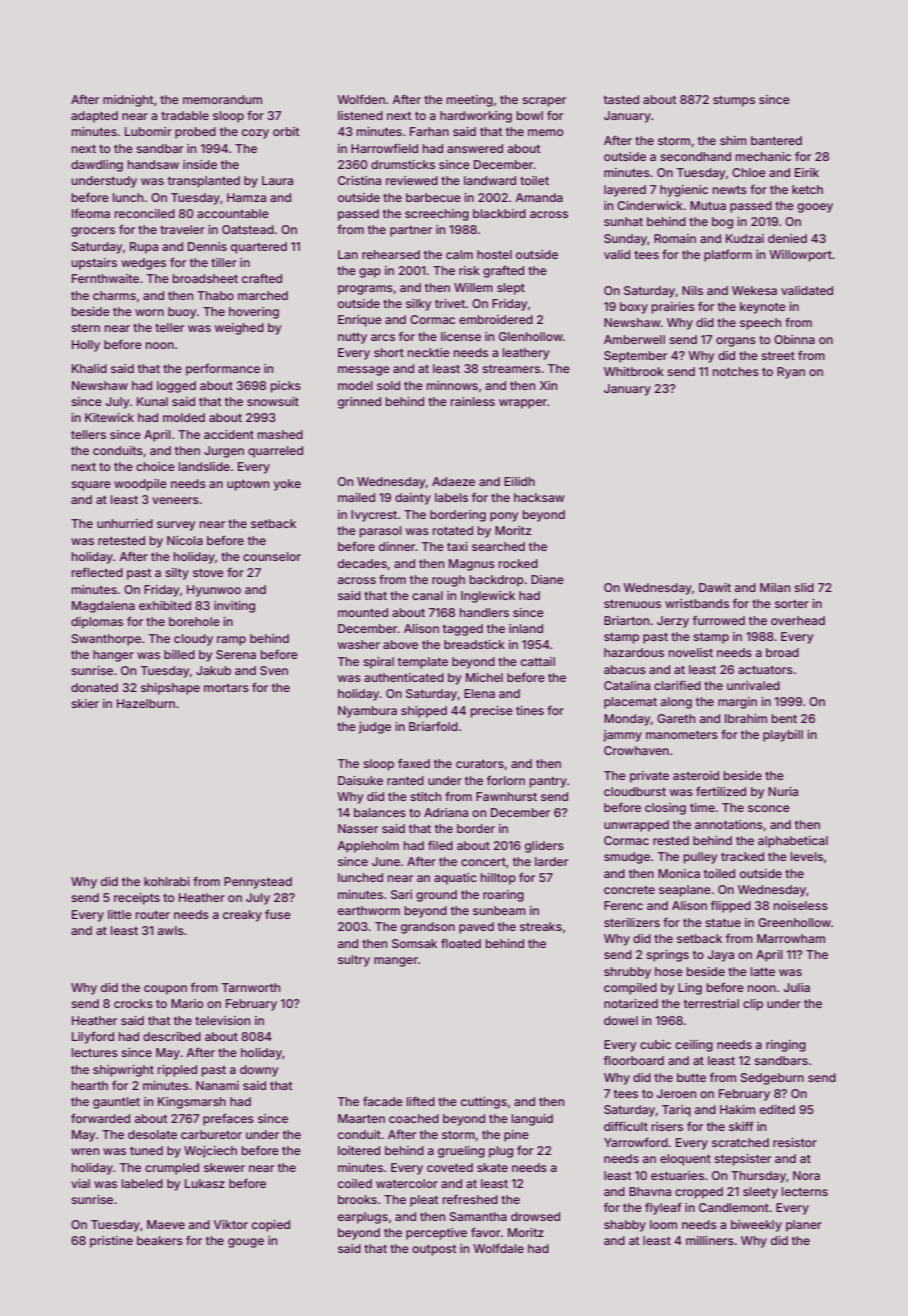  What do you see at coordinates (128, 101) in the image?
I see `midnight` at bounding box center [128, 101].
